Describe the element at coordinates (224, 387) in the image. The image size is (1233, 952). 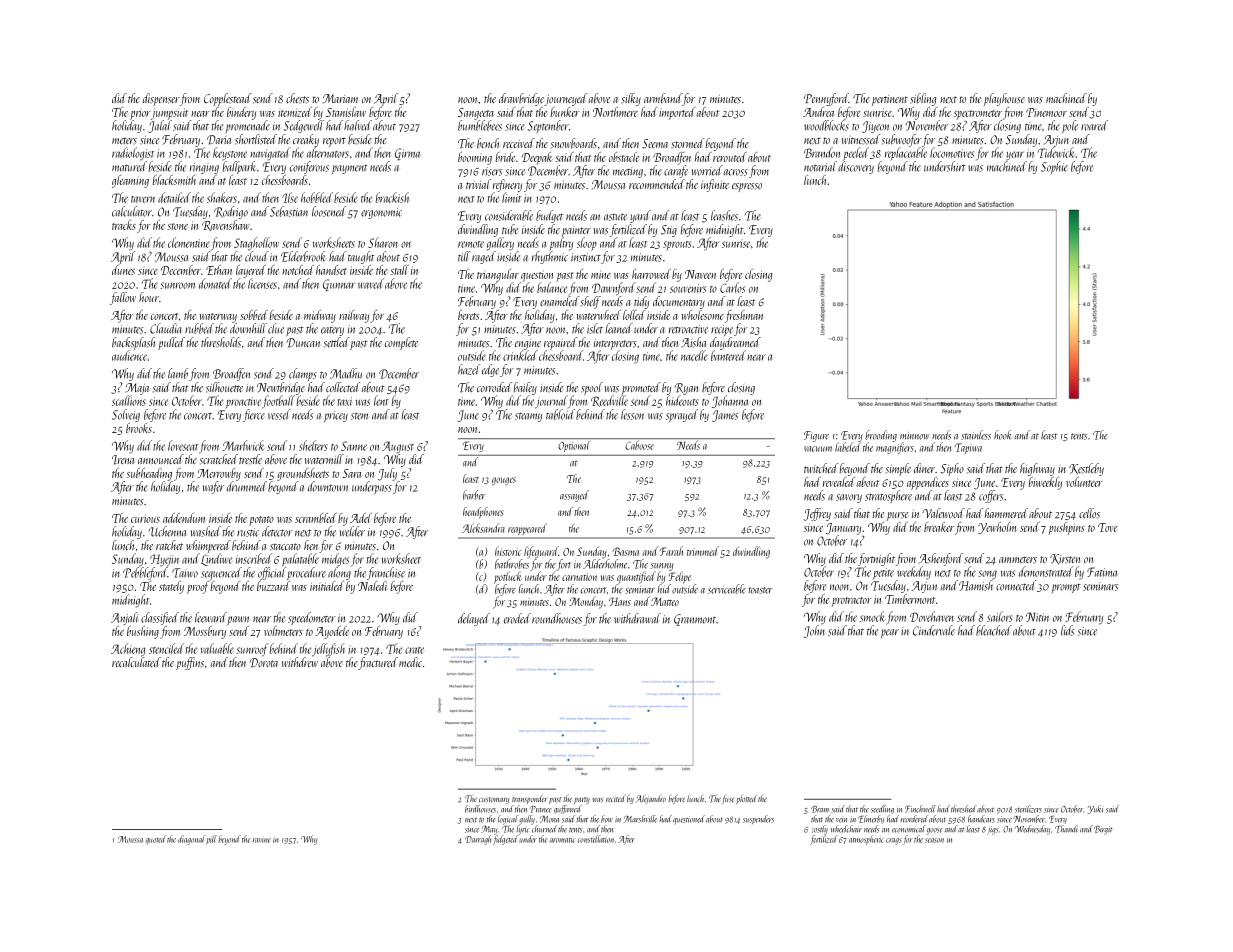
I see `silhouette` at that location.
